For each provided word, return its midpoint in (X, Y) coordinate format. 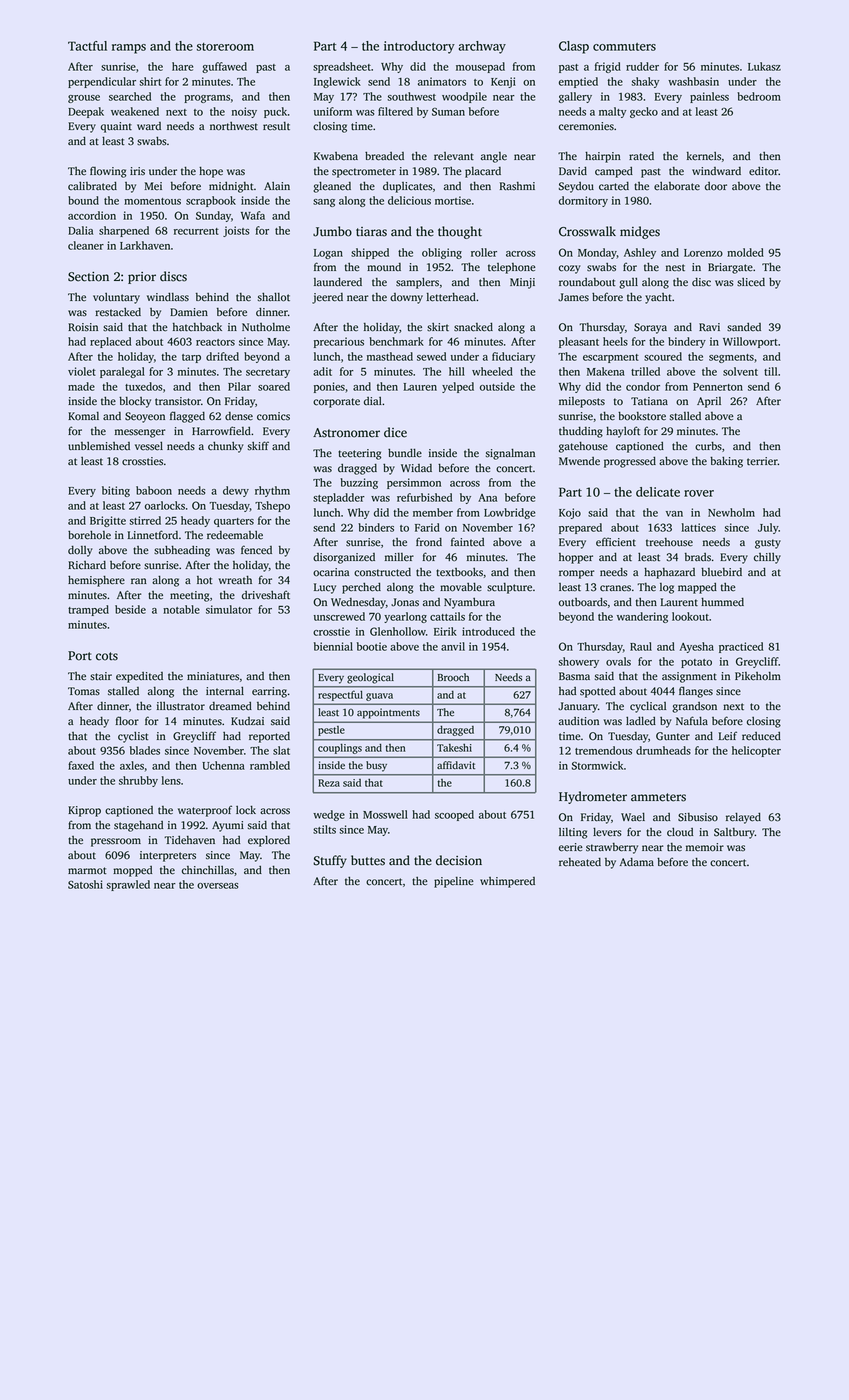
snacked (473, 327)
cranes (615, 588)
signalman (510, 454)
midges (640, 232)
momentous (152, 201)
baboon (154, 490)
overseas (217, 886)
